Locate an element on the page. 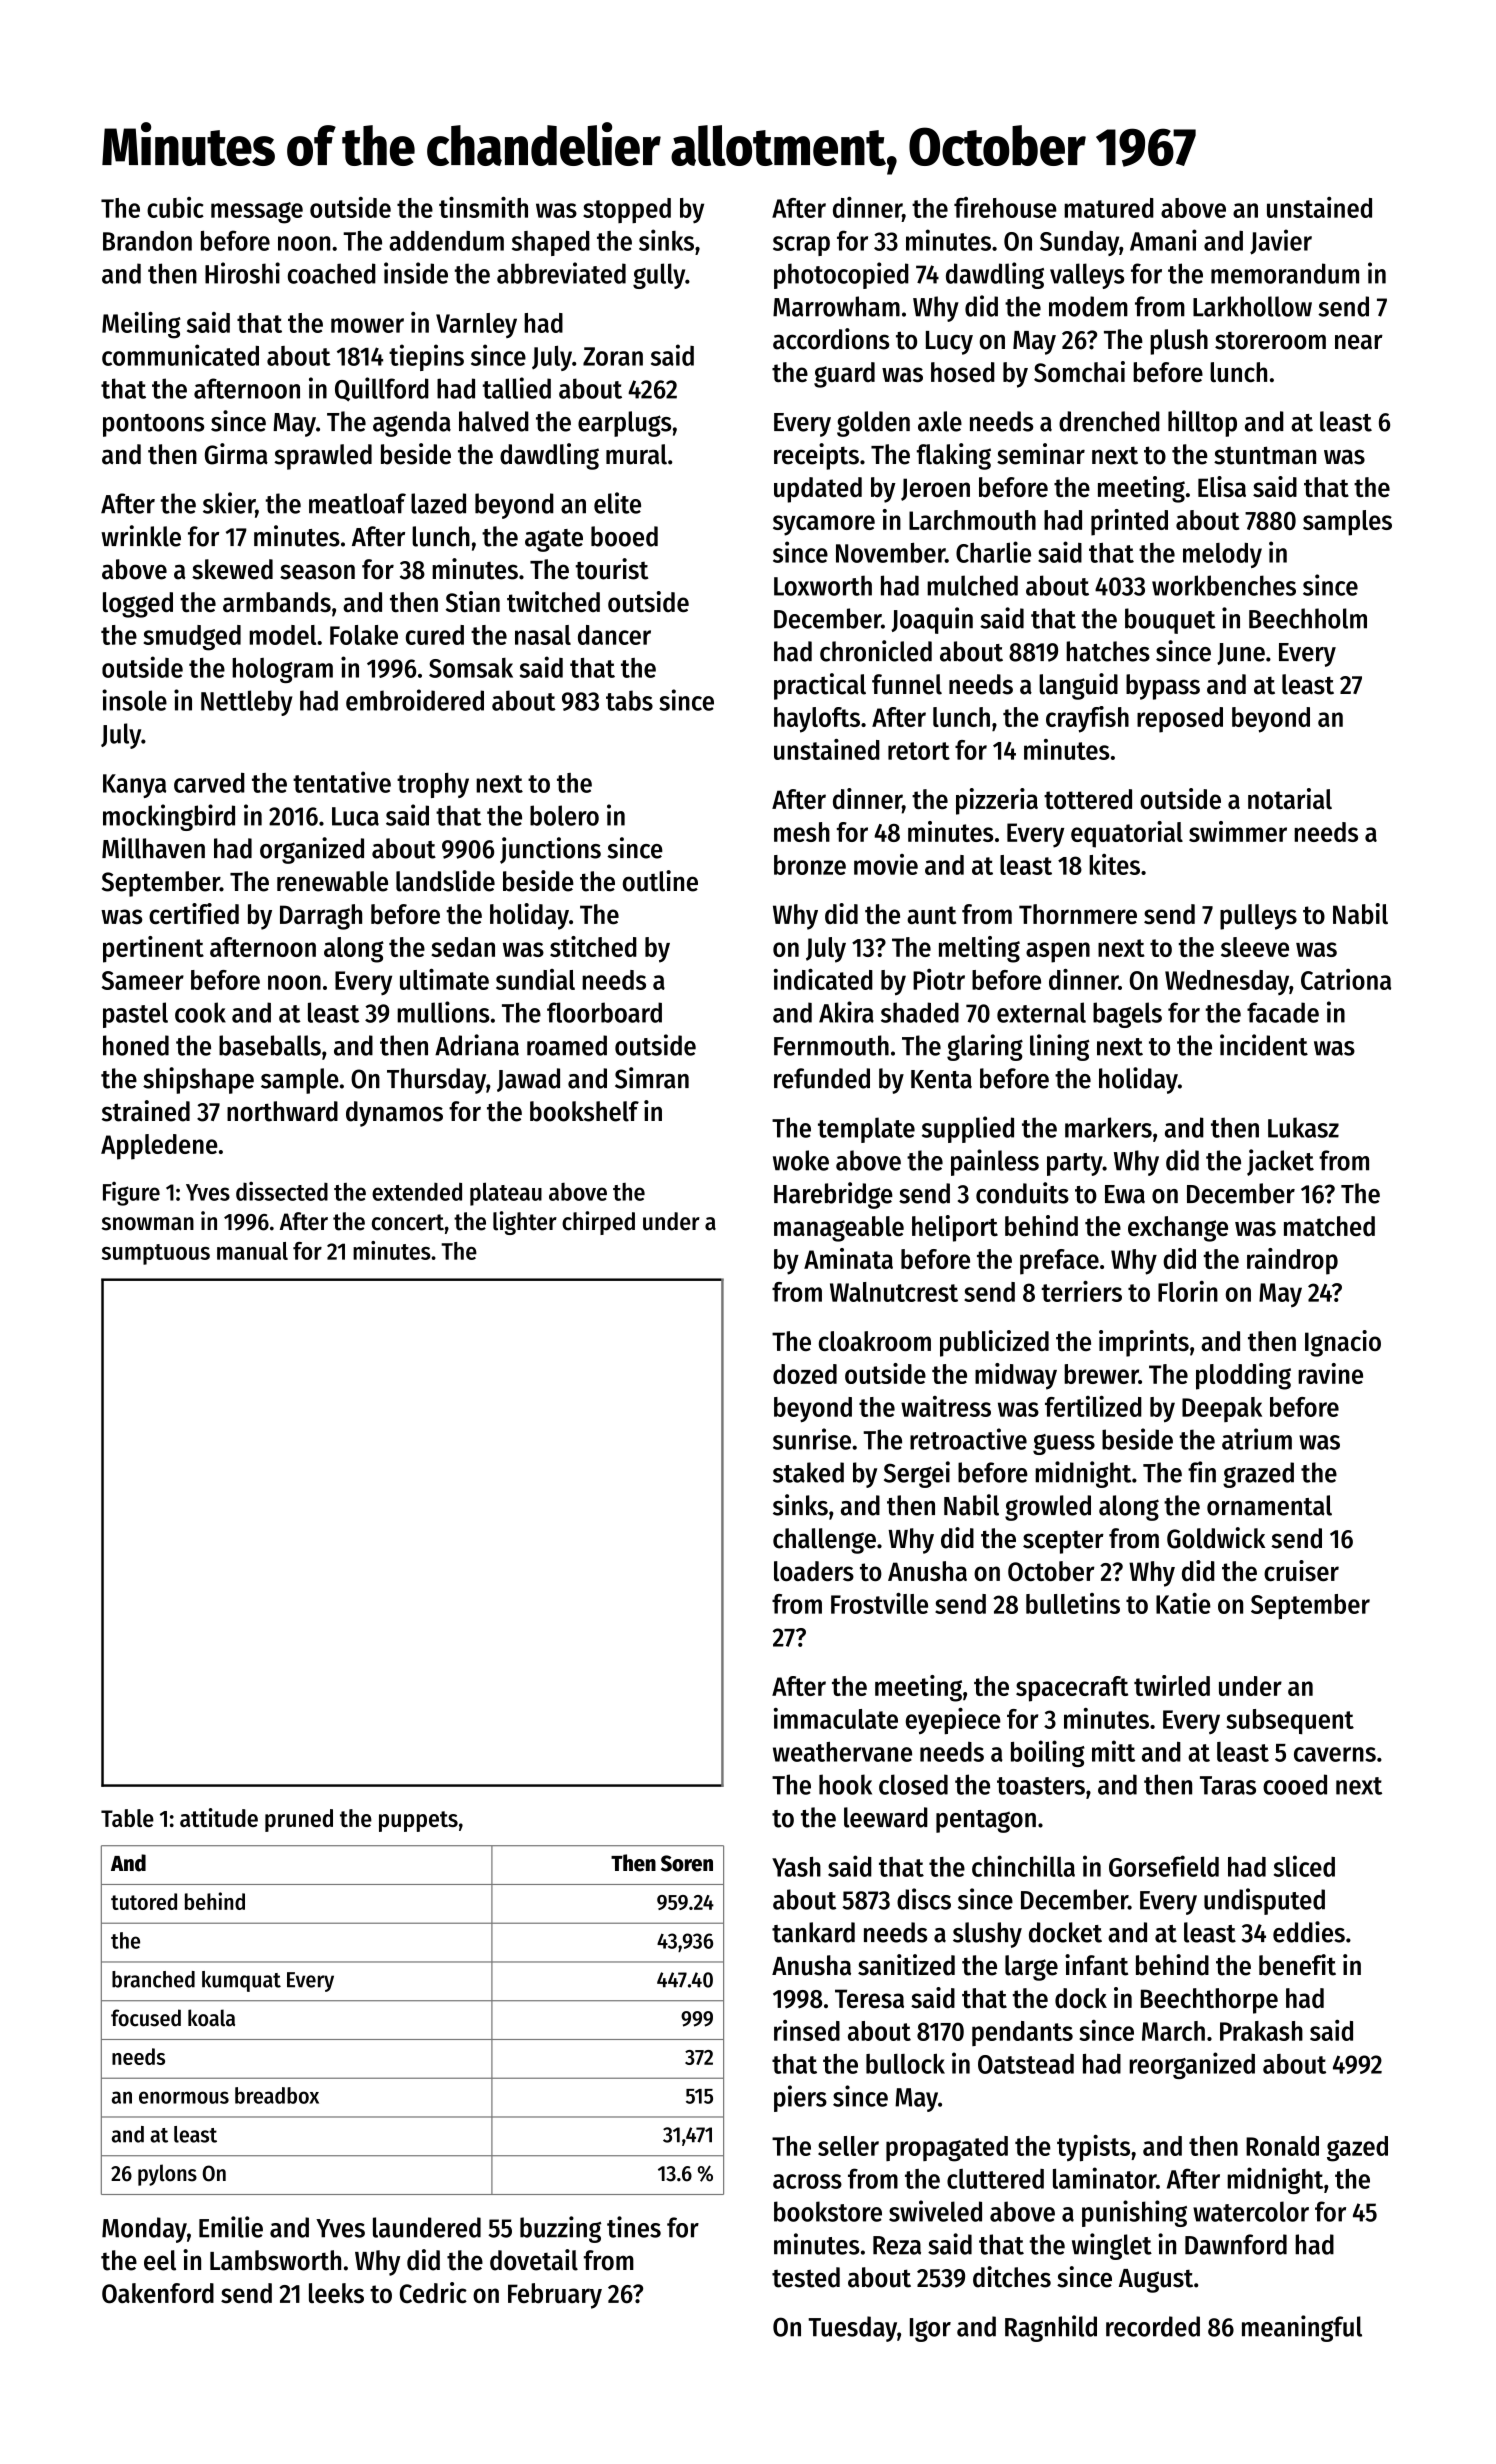  sedan is located at coordinates (463, 947).
